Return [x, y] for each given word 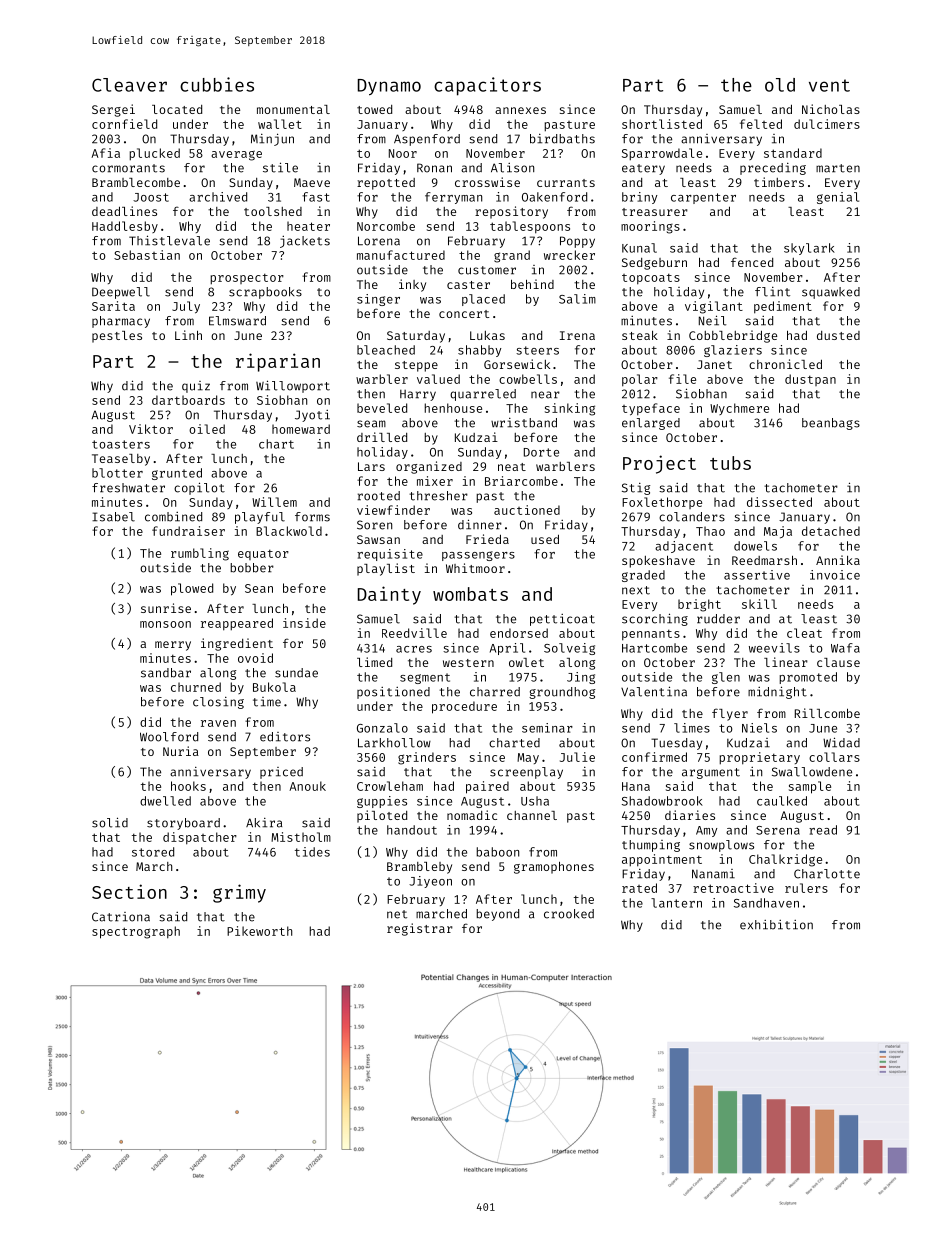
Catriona [121, 917]
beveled [382, 408]
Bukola [274, 687]
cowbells [528, 379]
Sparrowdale [662, 154]
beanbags [831, 424]
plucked [154, 154]
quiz [196, 387]
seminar [547, 728]
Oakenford [554, 197]
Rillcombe [827, 713]
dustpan [810, 380]
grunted [177, 474]
